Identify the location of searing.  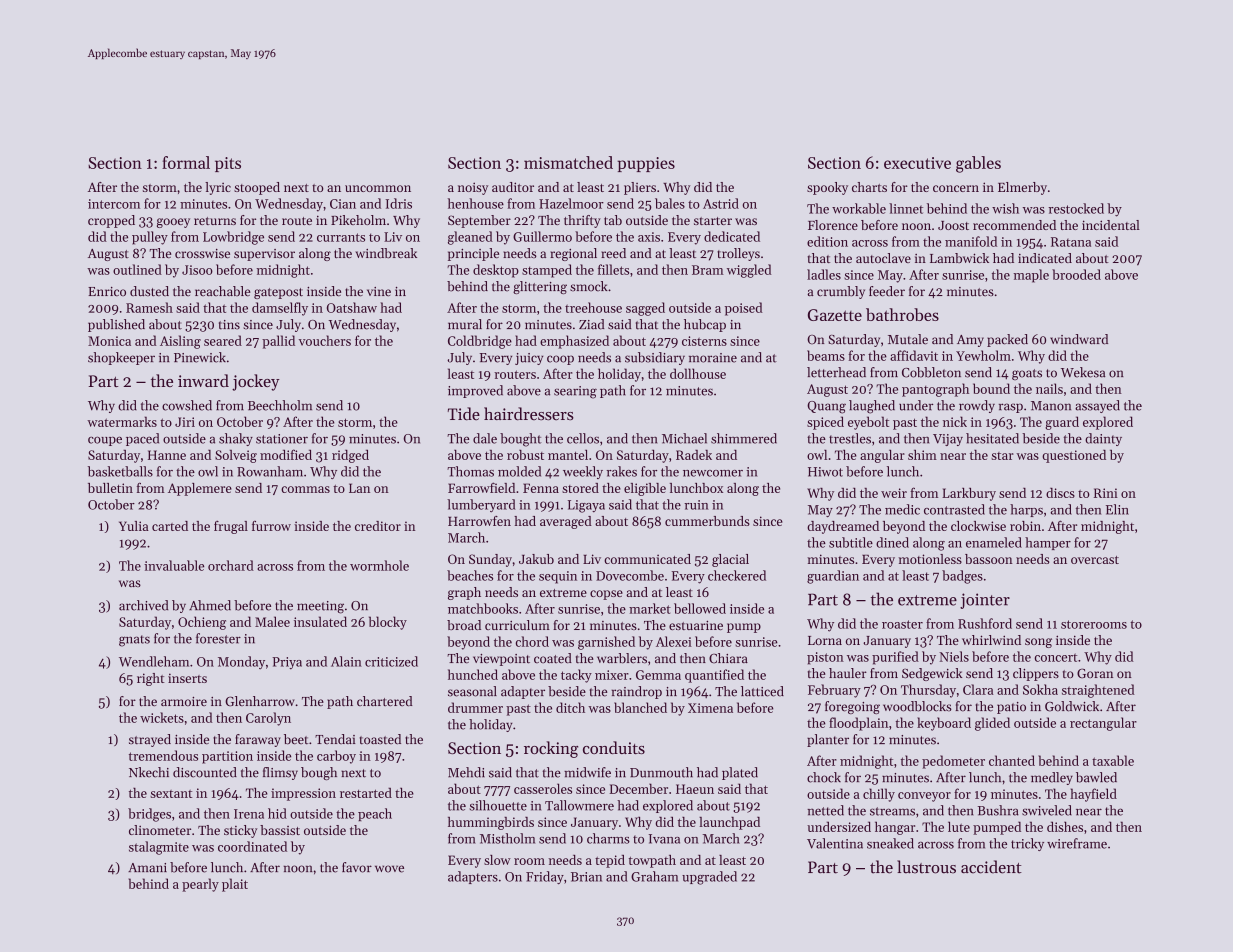
(575, 392).
